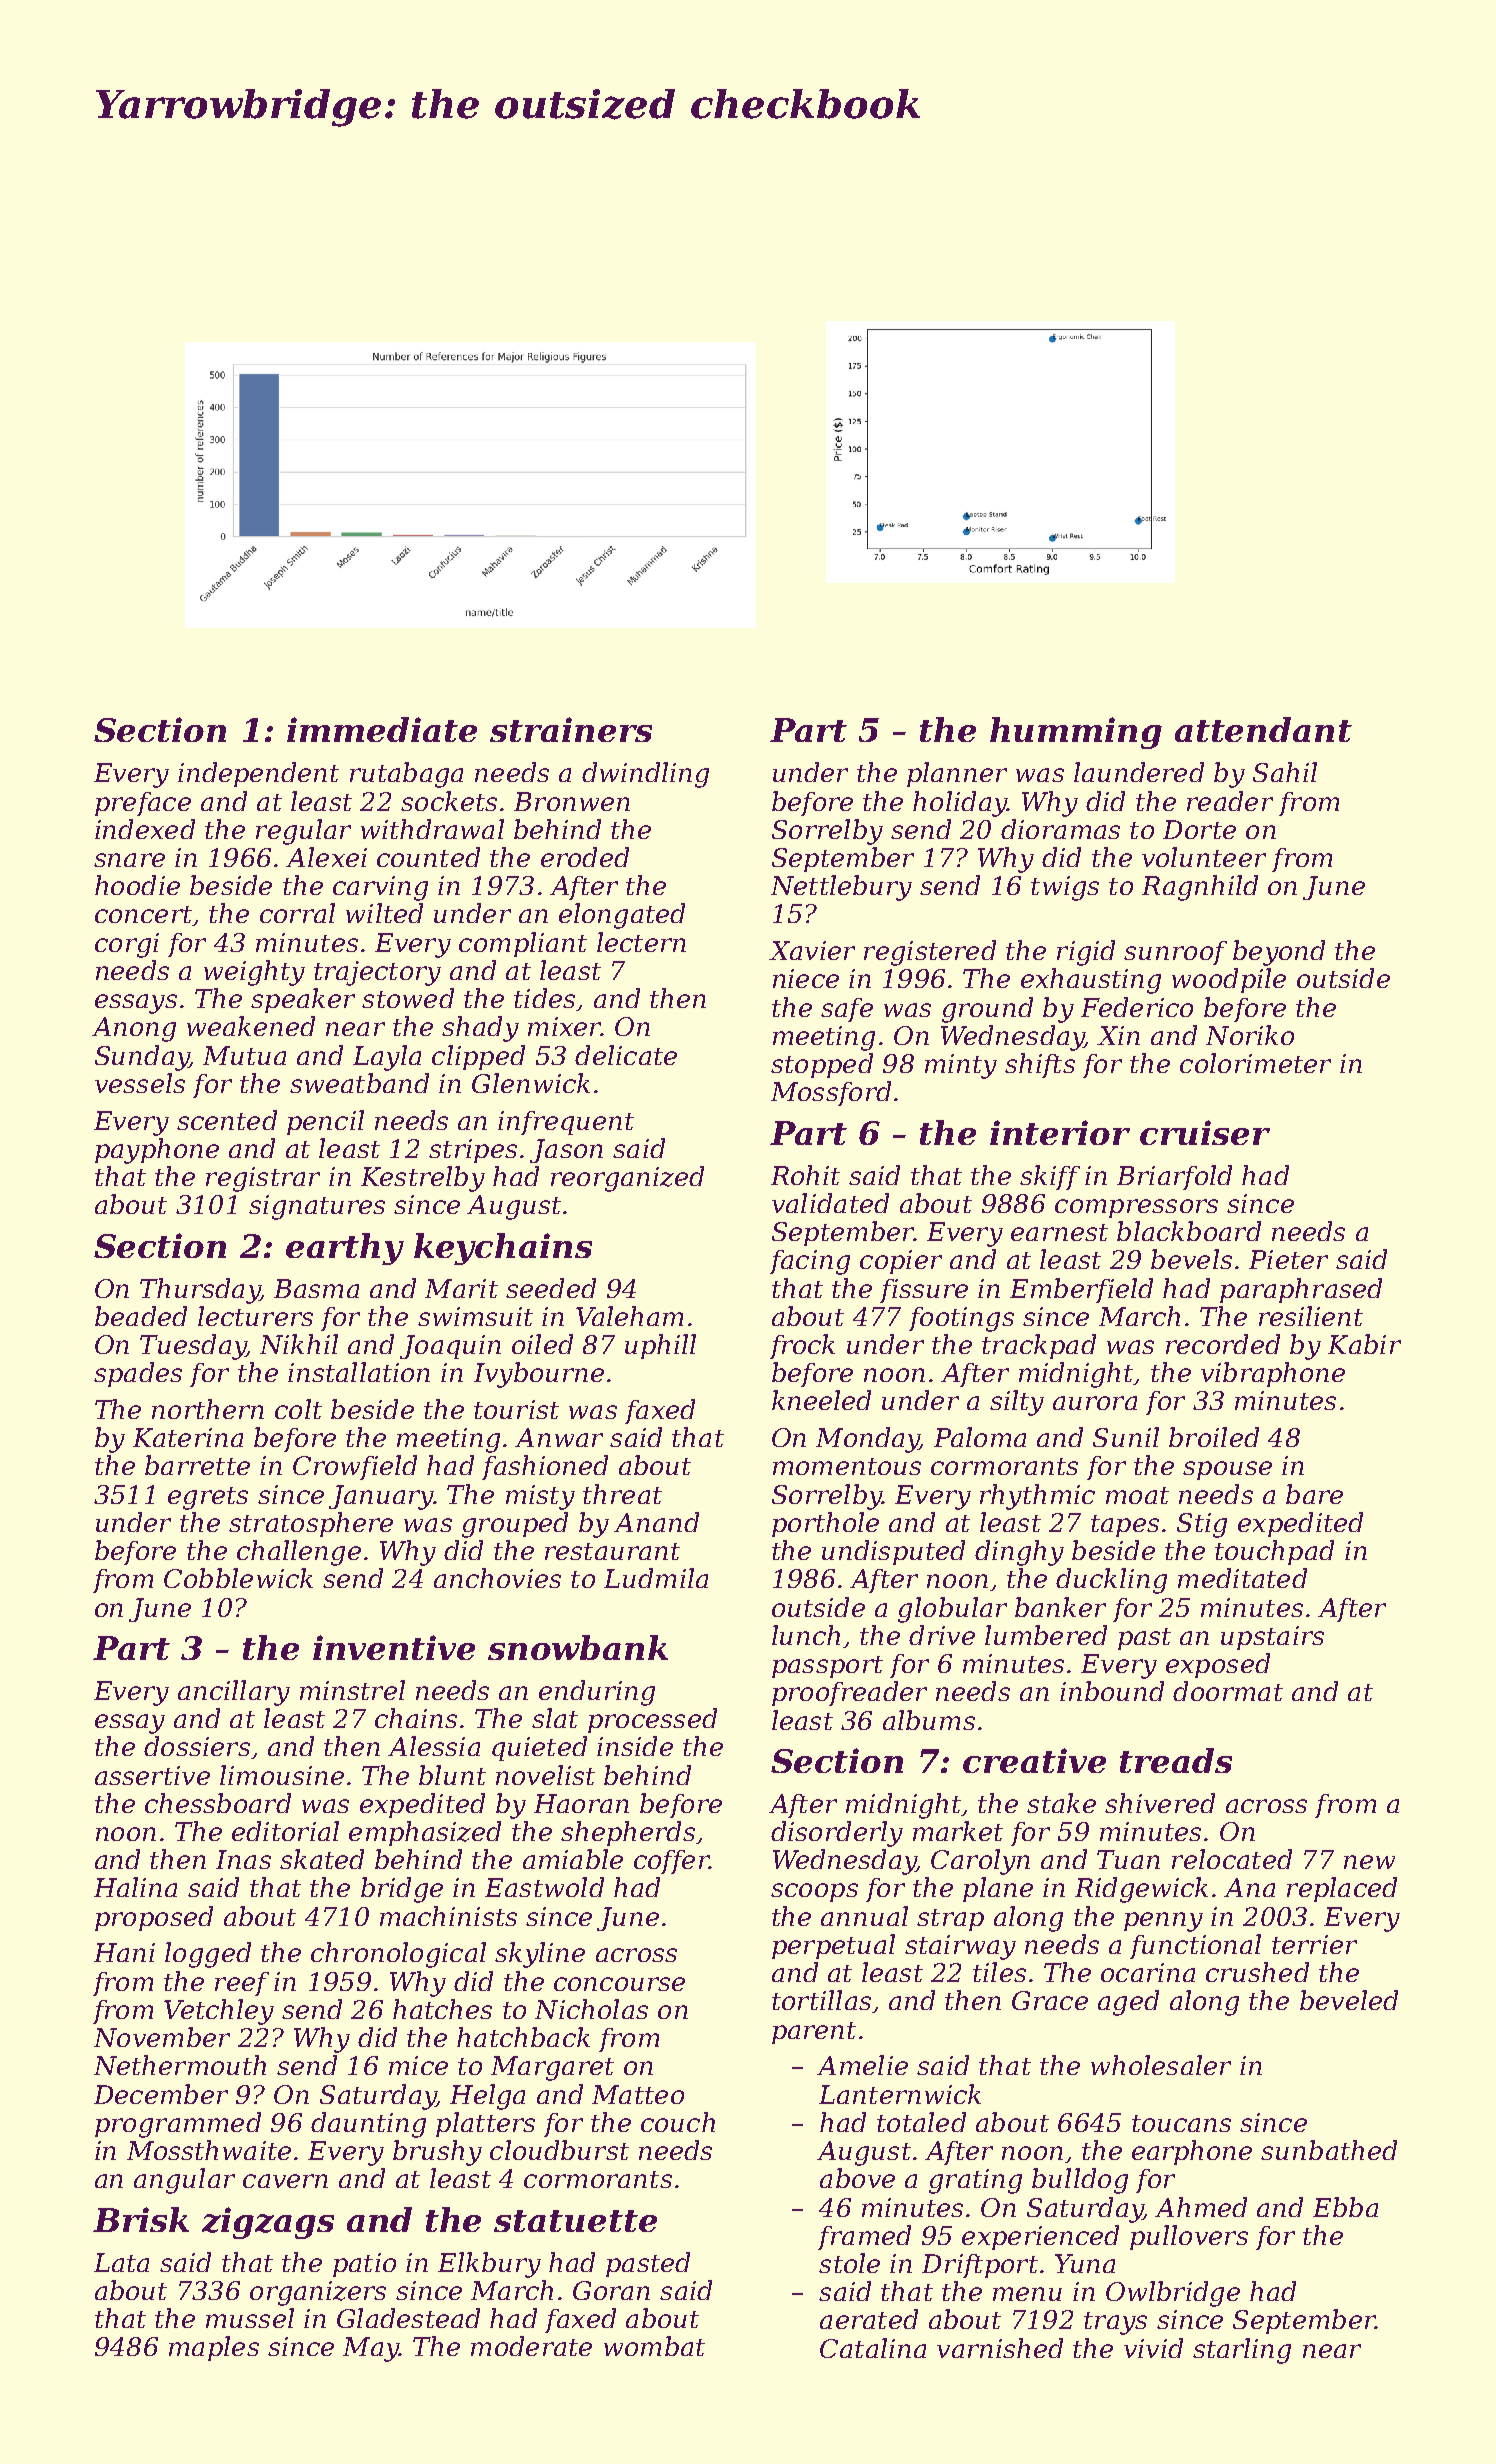  I want to click on ancillary, so click(234, 1693).
